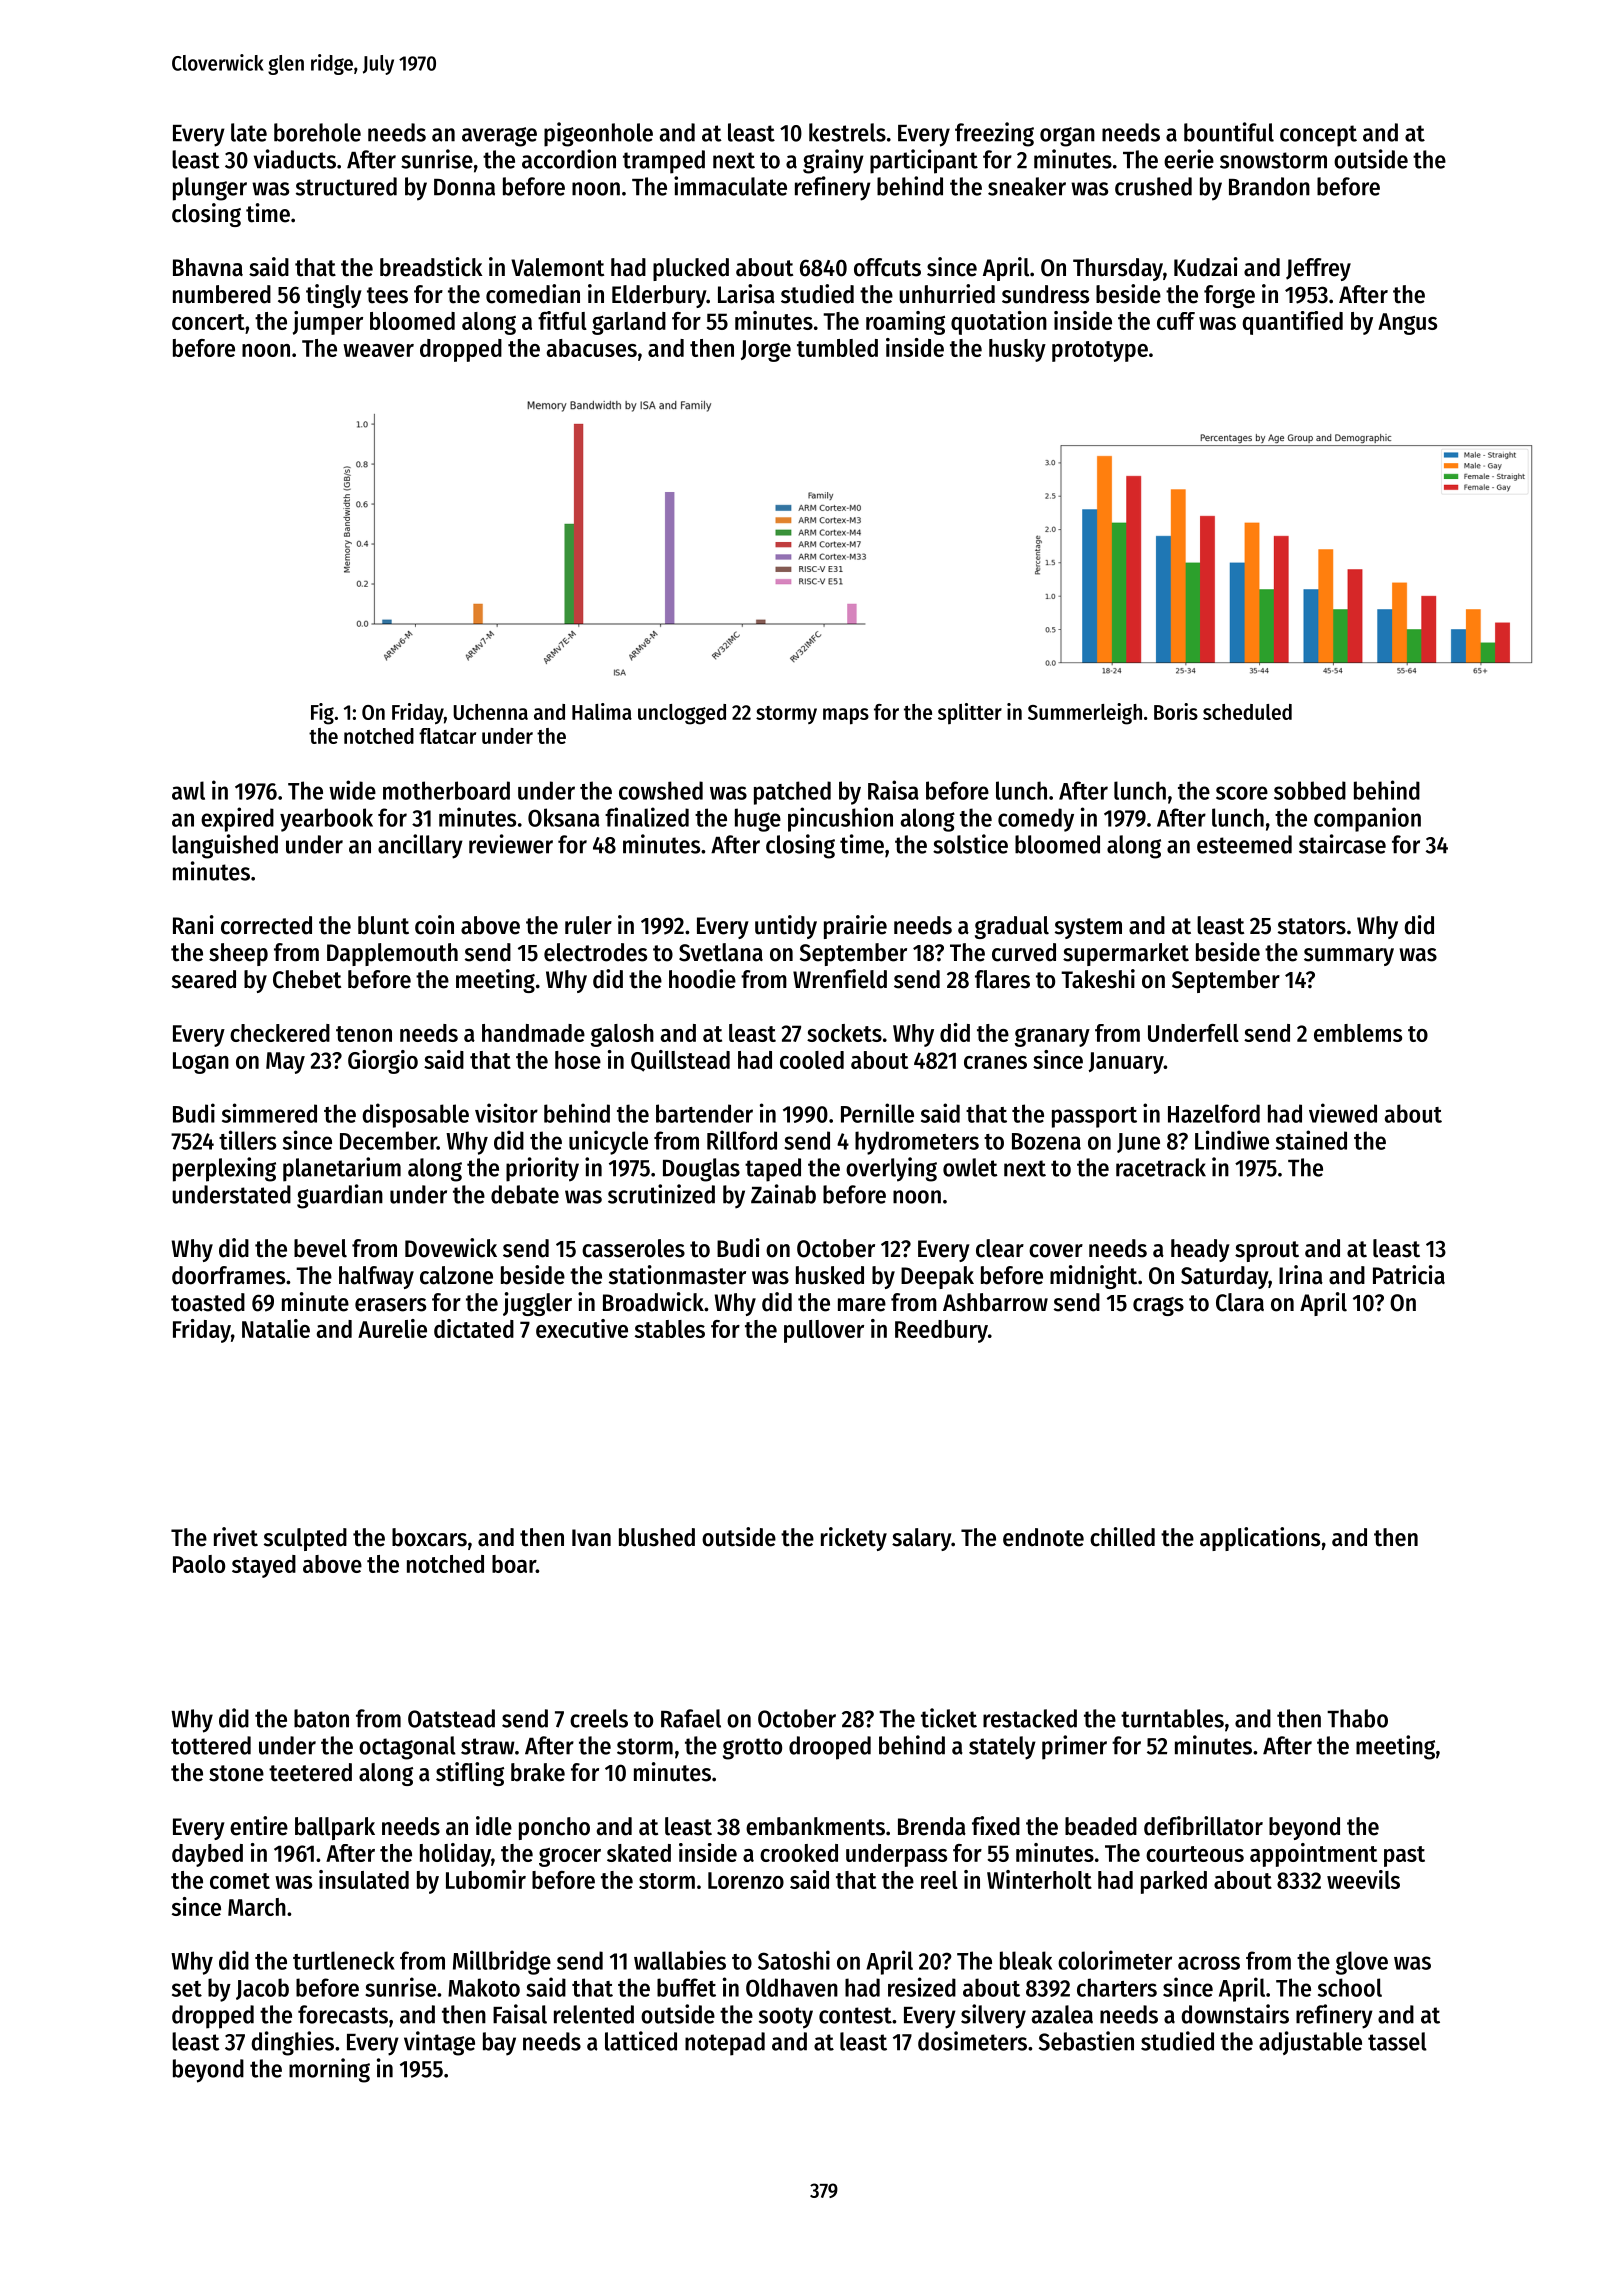 The image size is (1620, 2292). Describe the element at coordinates (1269, 186) in the screenshot. I see `Brandon` at that location.
